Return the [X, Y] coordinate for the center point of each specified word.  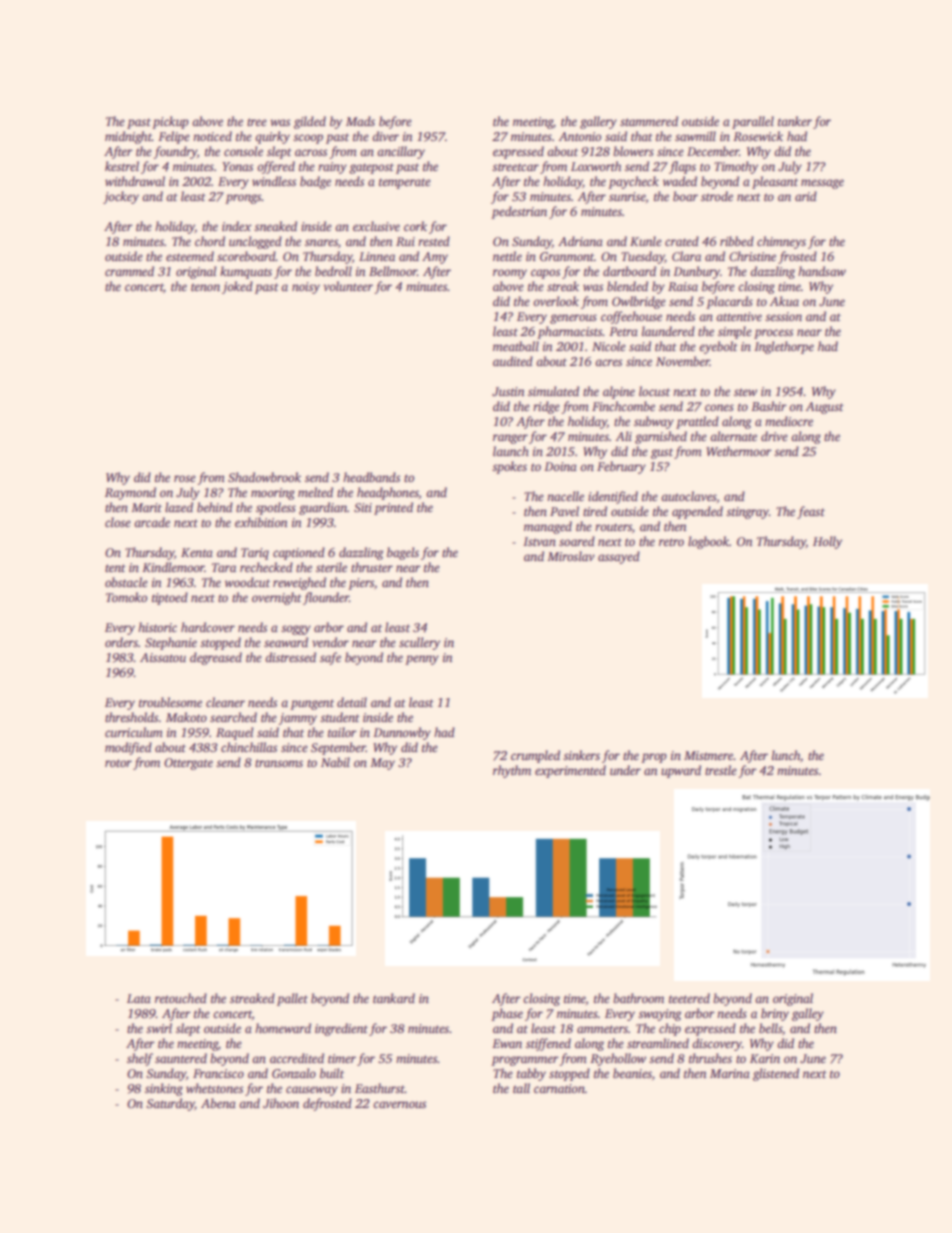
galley [808, 1014]
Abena [218, 1103]
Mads [360, 121]
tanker [795, 121]
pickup [170, 122]
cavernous [399, 1104]
